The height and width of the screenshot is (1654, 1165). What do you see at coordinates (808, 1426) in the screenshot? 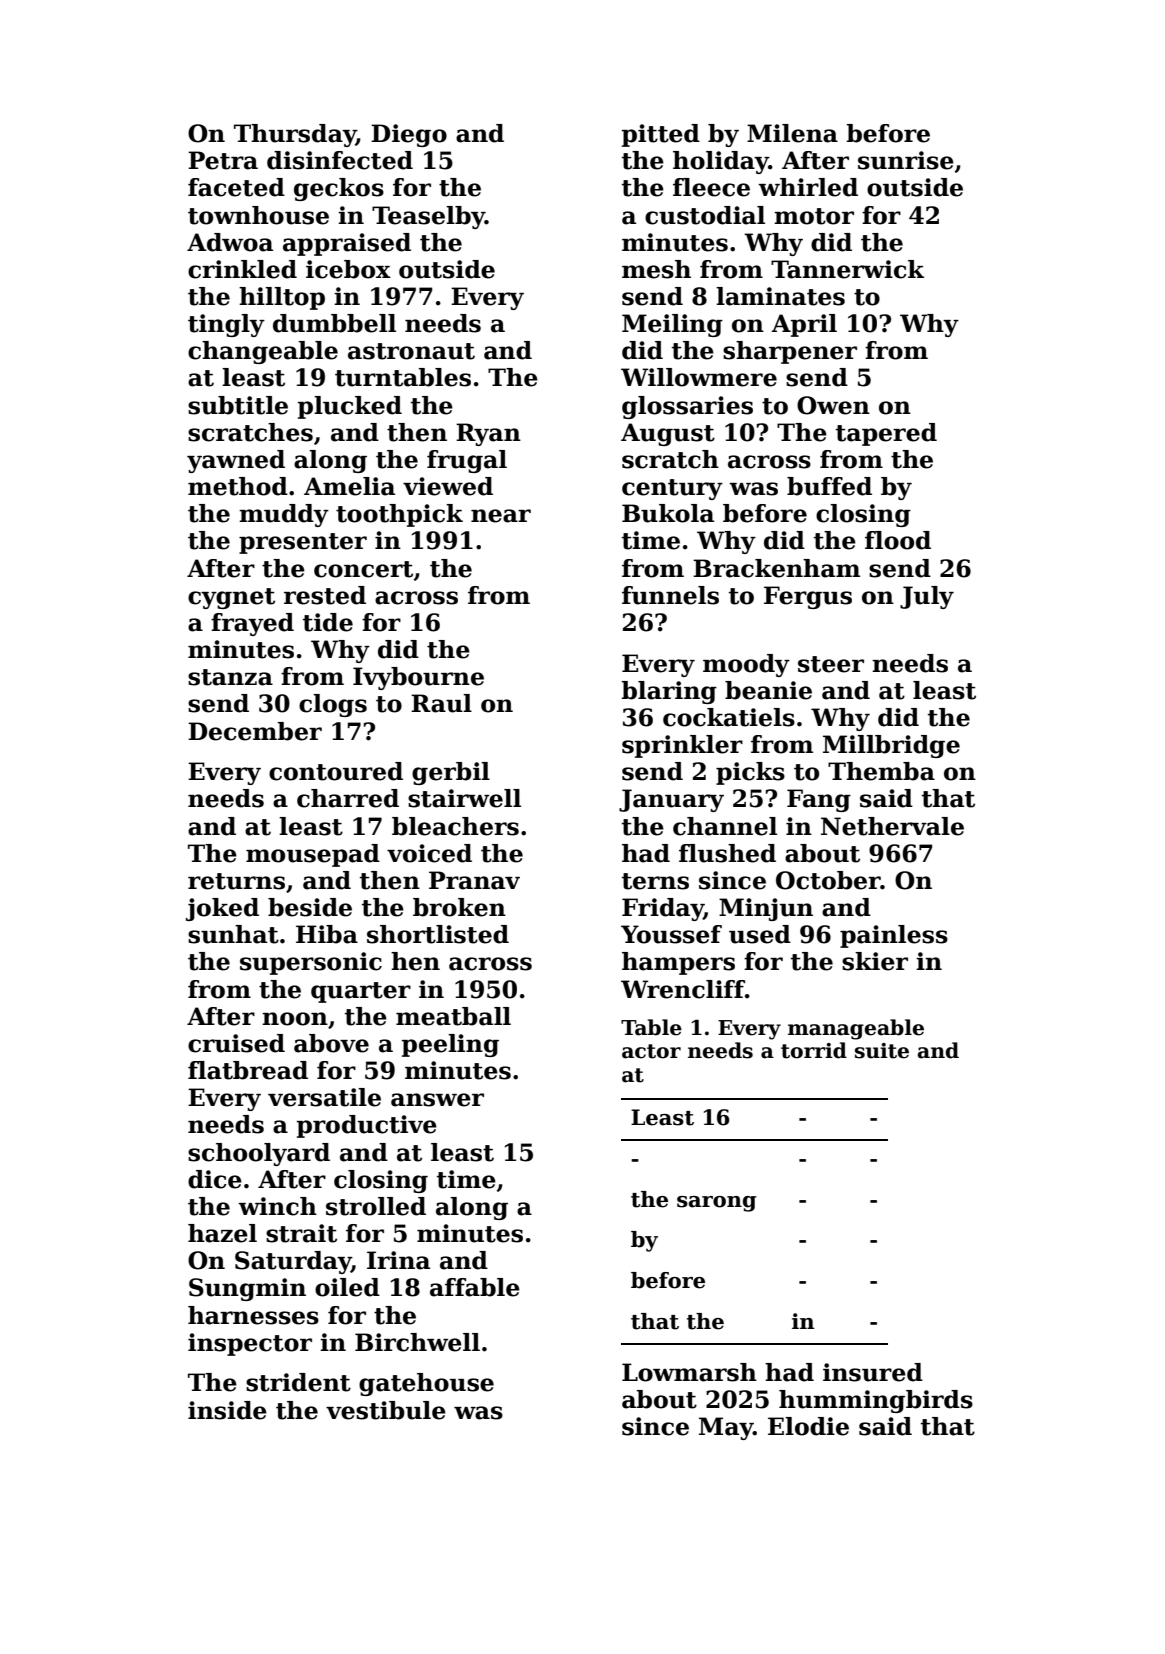
I see `Elodie` at bounding box center [808, 1426].
